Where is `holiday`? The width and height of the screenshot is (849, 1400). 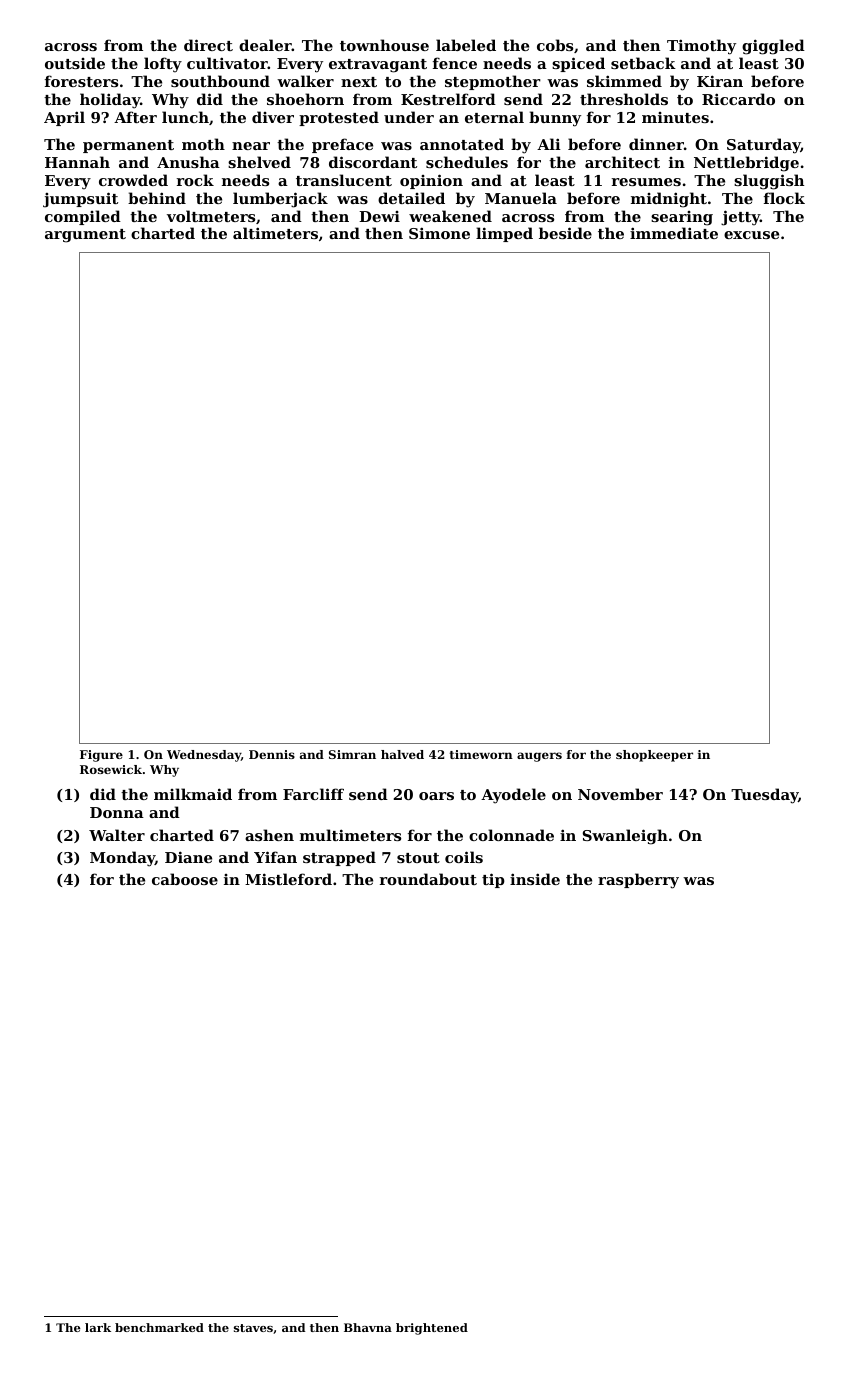
holiday is located at coordinates (110, 101).
